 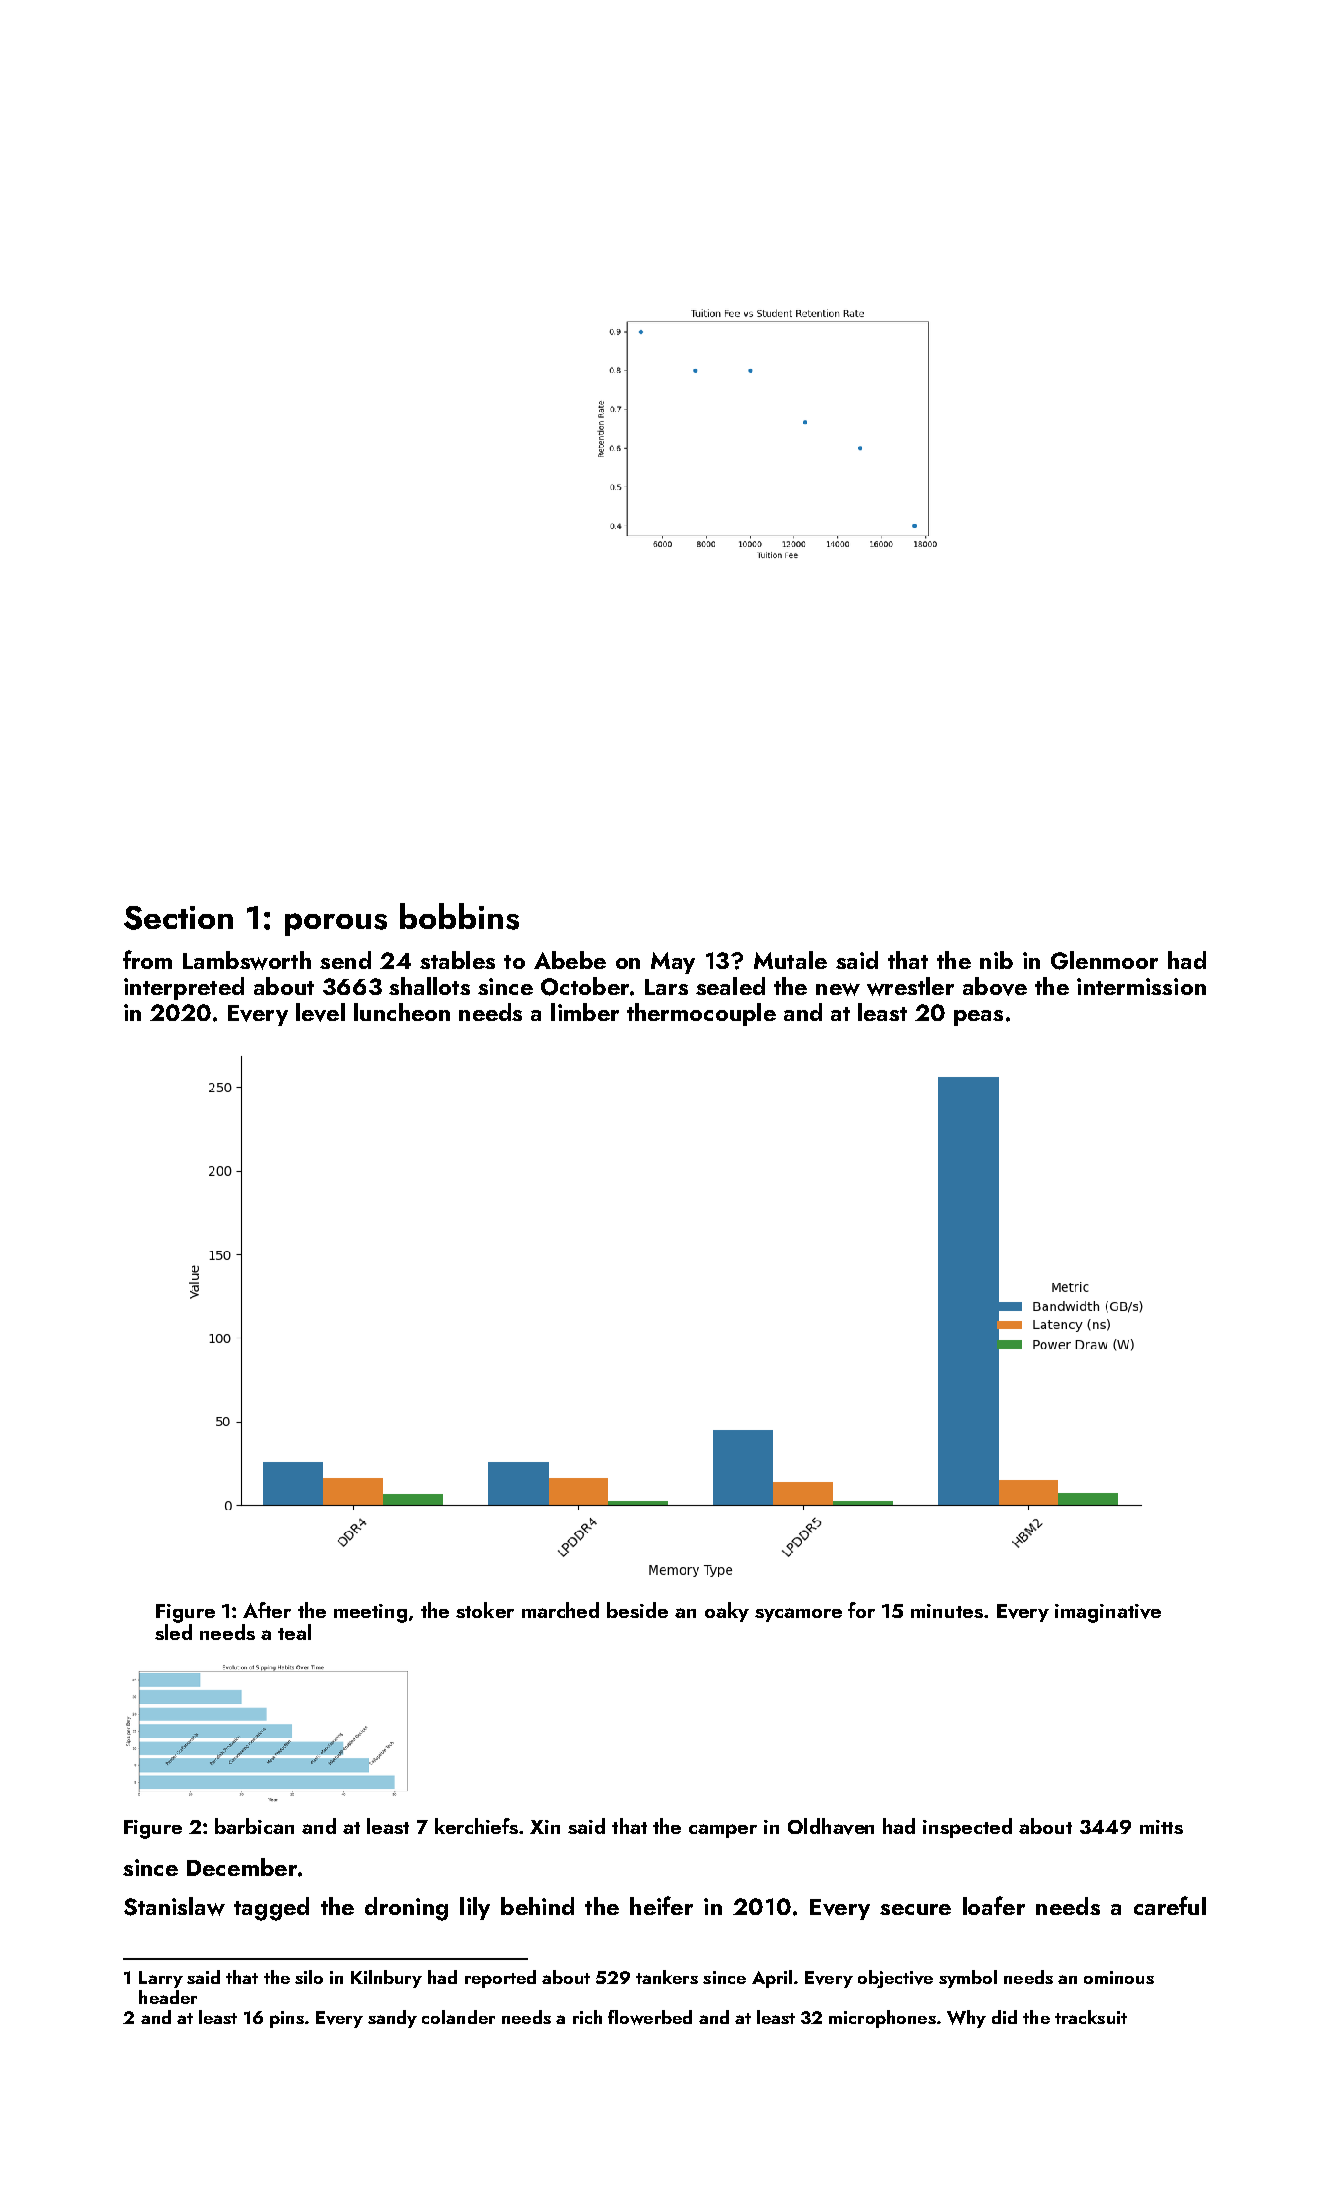 What do you see at coordinates (637, 1610) in the image?
I see `beside` at bounding box center [637, 1610].
